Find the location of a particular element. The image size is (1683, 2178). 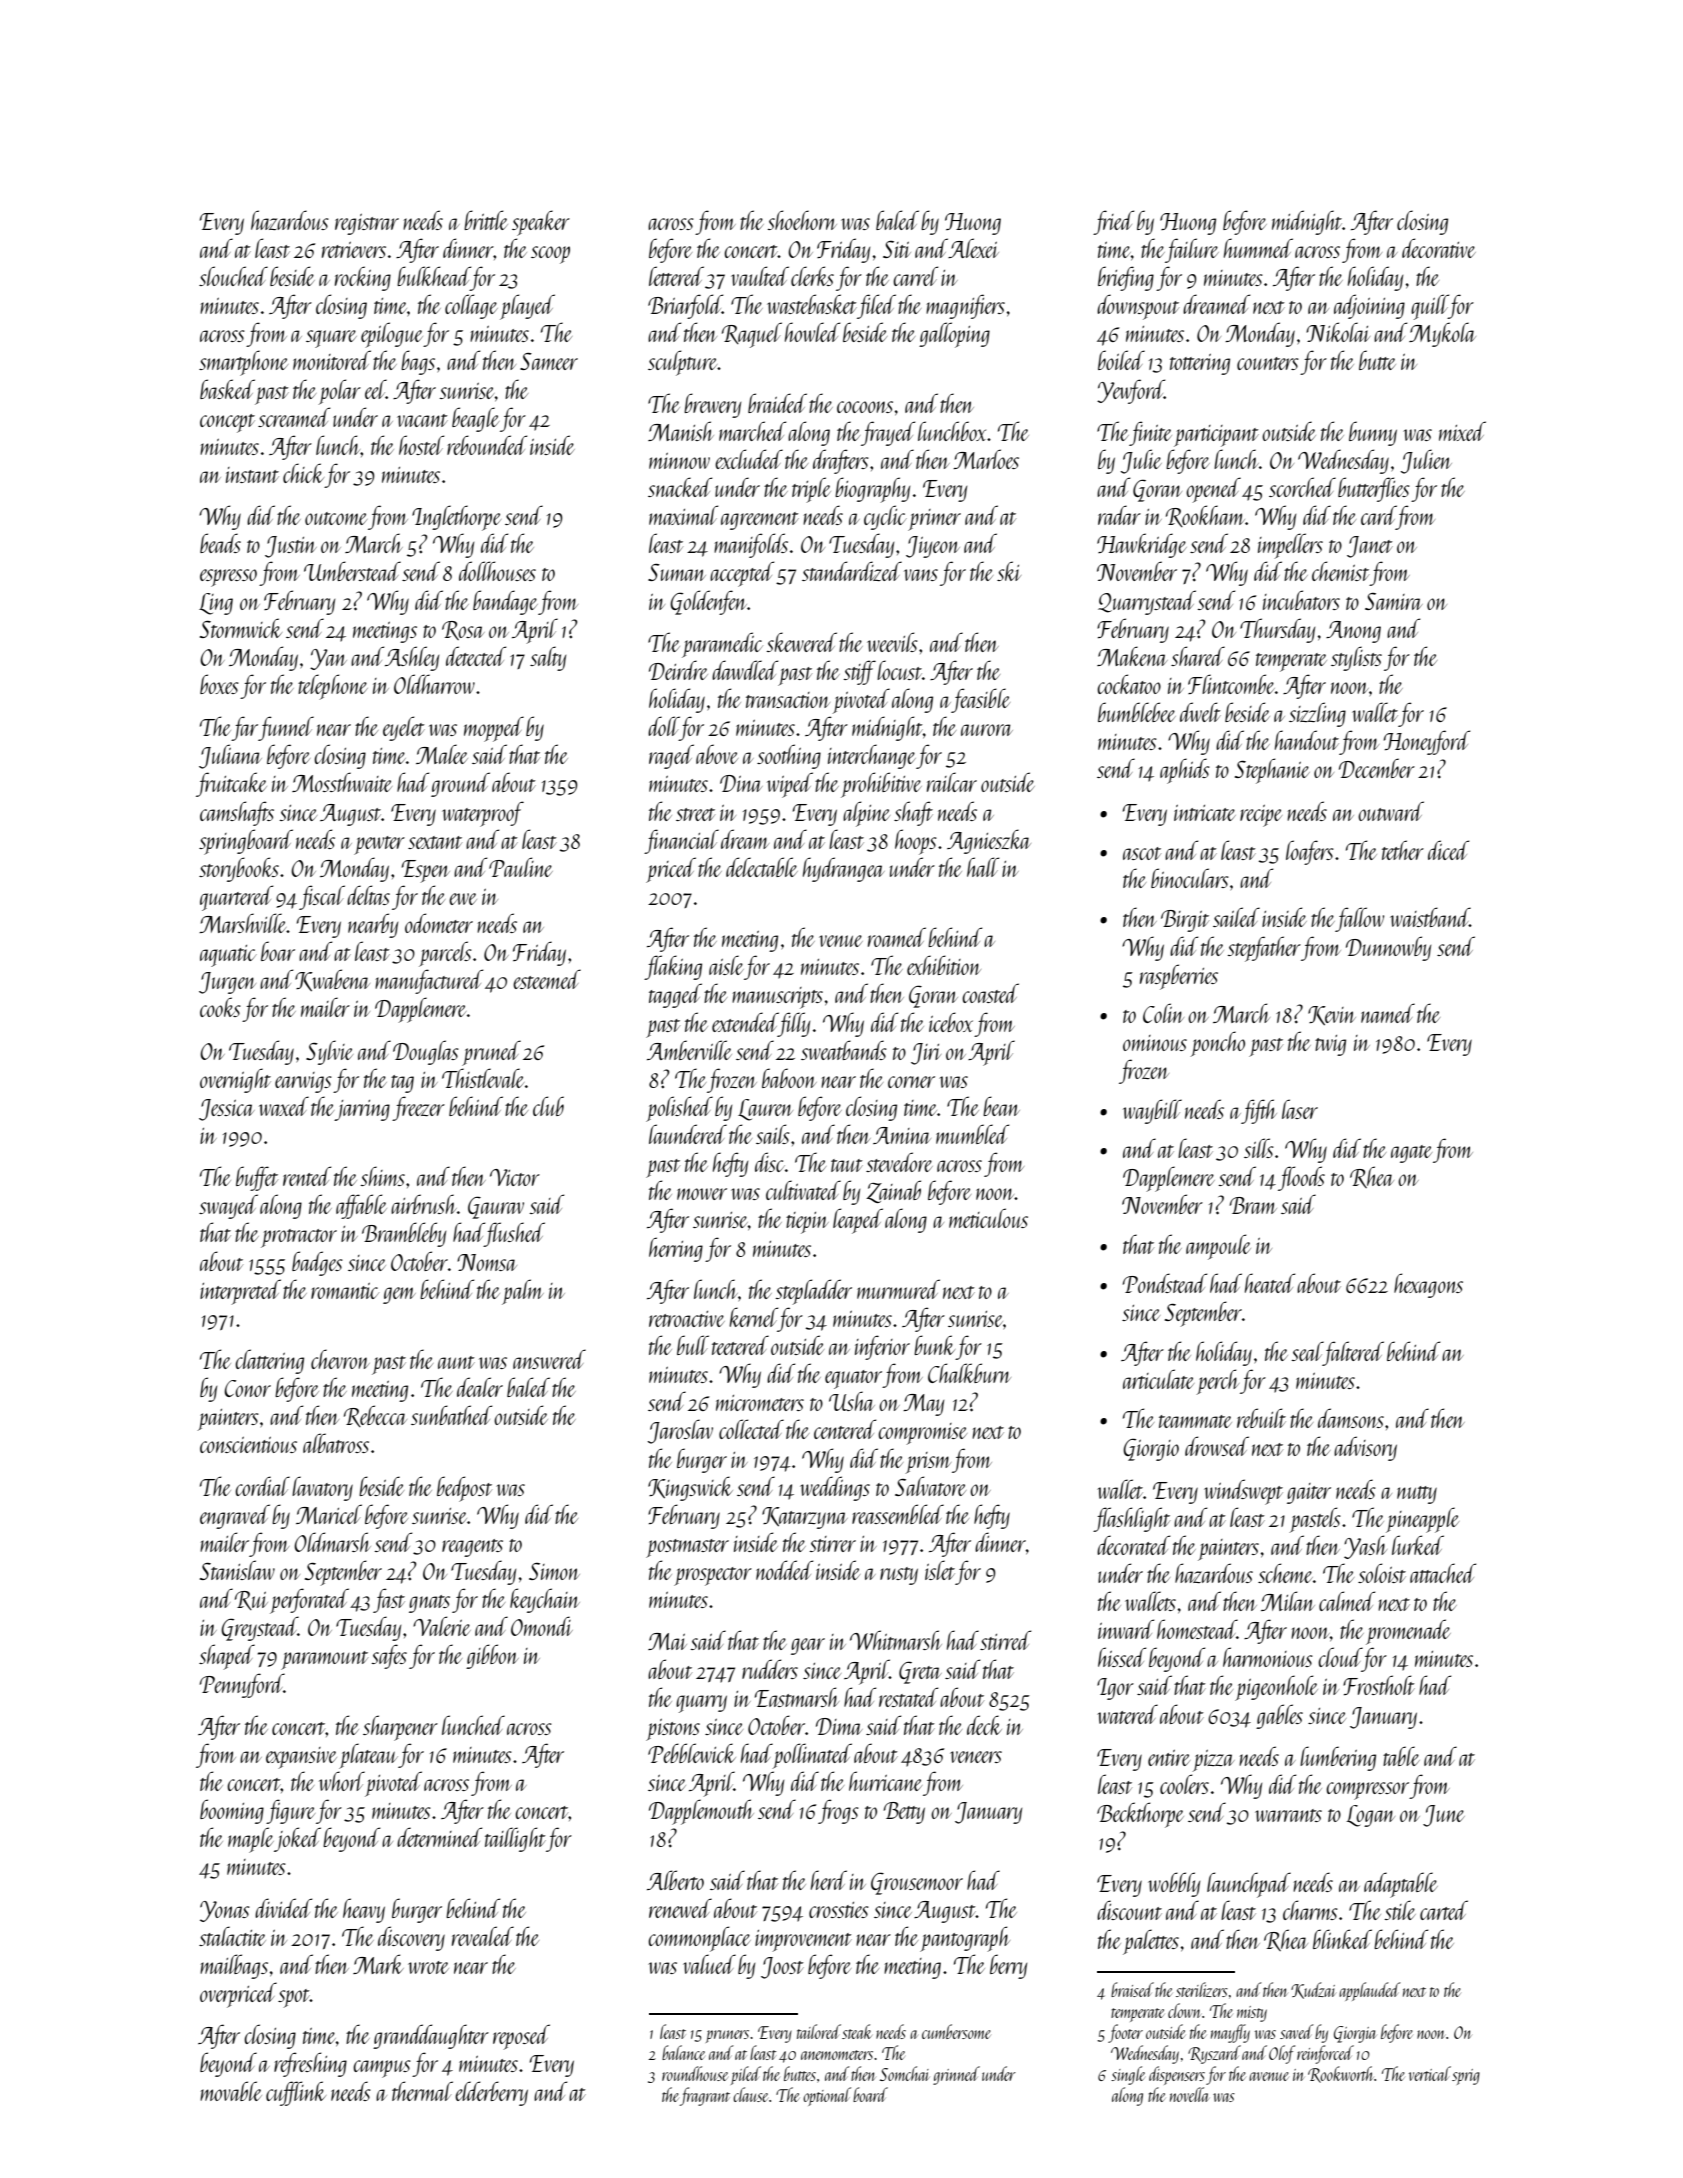

interpreted is located at coordinates (240, 1292).
